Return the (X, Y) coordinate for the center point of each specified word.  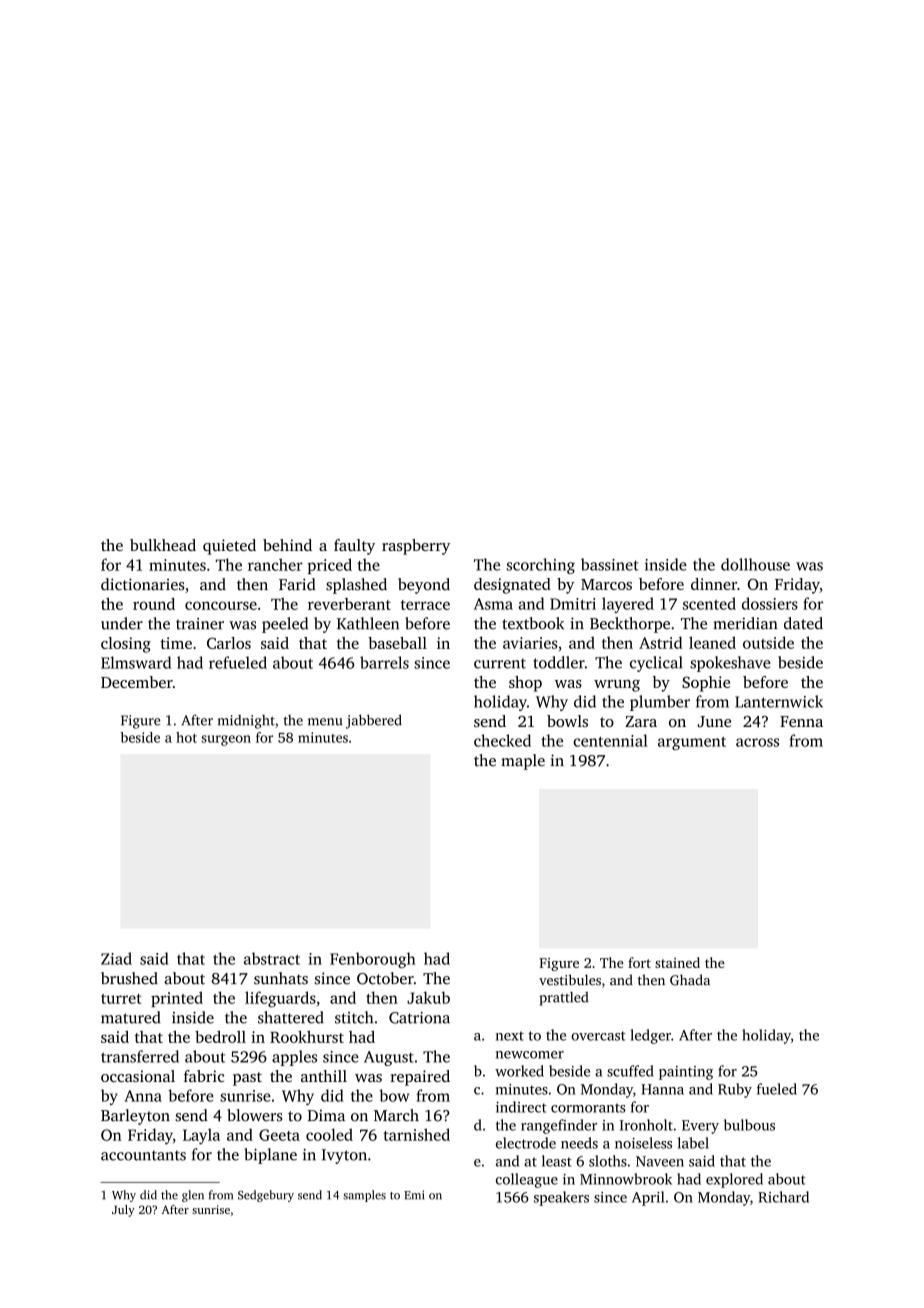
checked (502, 740)
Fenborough (372, 960)
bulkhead (163, 545)
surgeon (226, 740)
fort (639, 962)
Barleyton (135, 1117)
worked (519, 1071)
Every (700, 1127)
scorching (541, 566)
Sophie (706, 684)
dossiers (770, 603)
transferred (140, 1056)
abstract (272, 958)
